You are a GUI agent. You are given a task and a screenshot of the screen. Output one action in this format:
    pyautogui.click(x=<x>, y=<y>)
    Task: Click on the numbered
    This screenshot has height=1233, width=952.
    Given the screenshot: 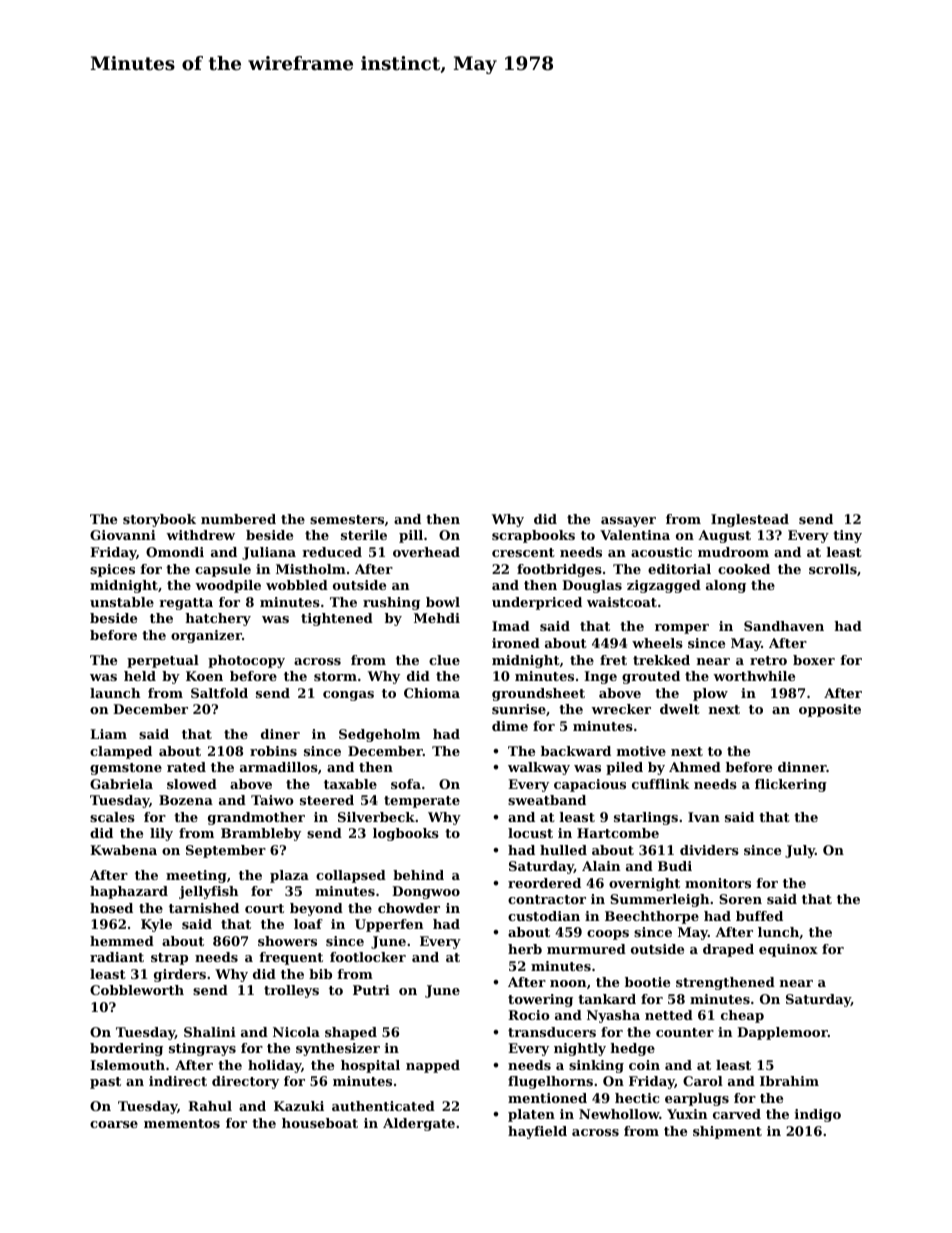 What is the action you would take?
    pyautogui.click(x=238, y=519)
